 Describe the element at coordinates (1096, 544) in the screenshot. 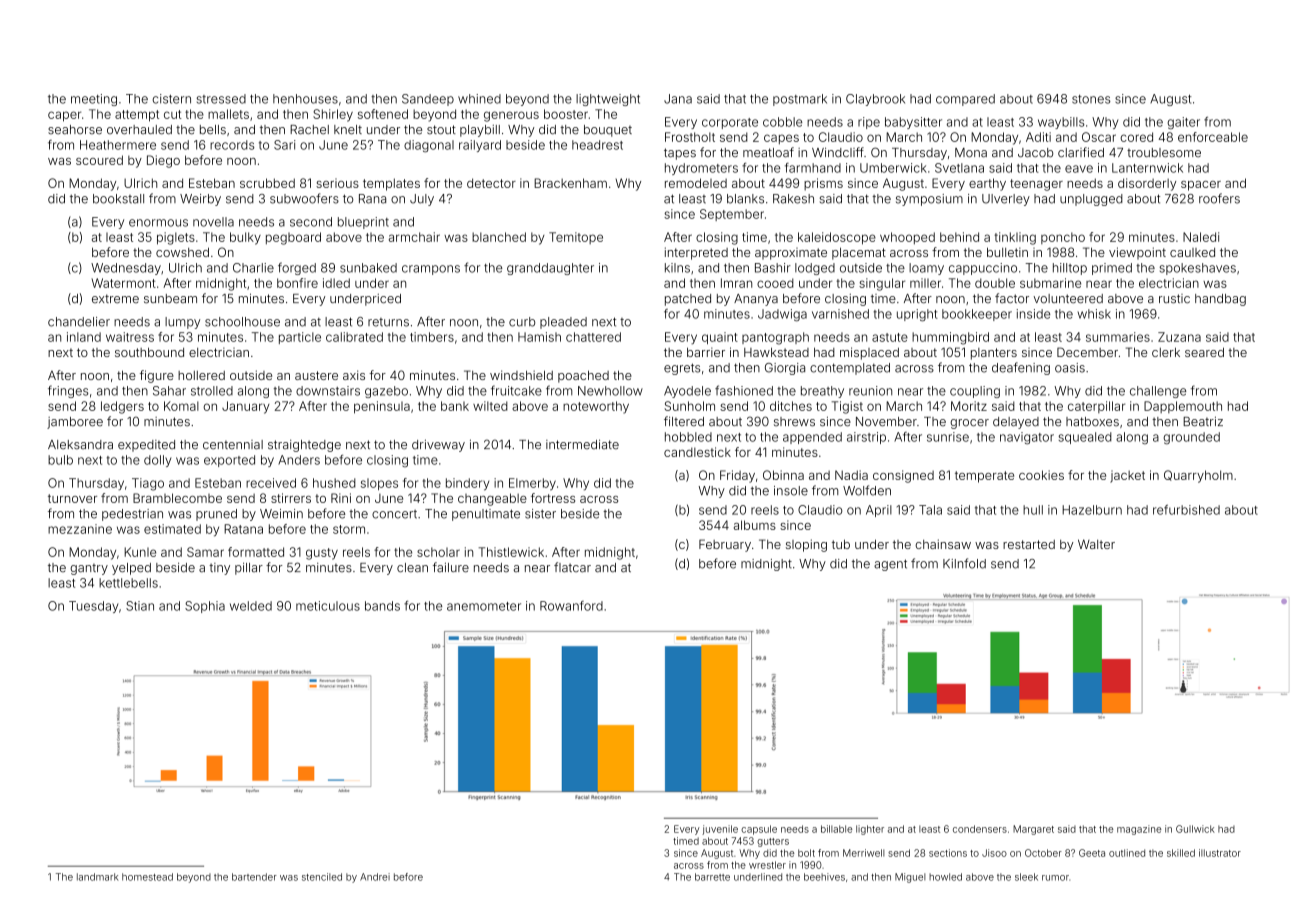

I see `Walter` at that location.
